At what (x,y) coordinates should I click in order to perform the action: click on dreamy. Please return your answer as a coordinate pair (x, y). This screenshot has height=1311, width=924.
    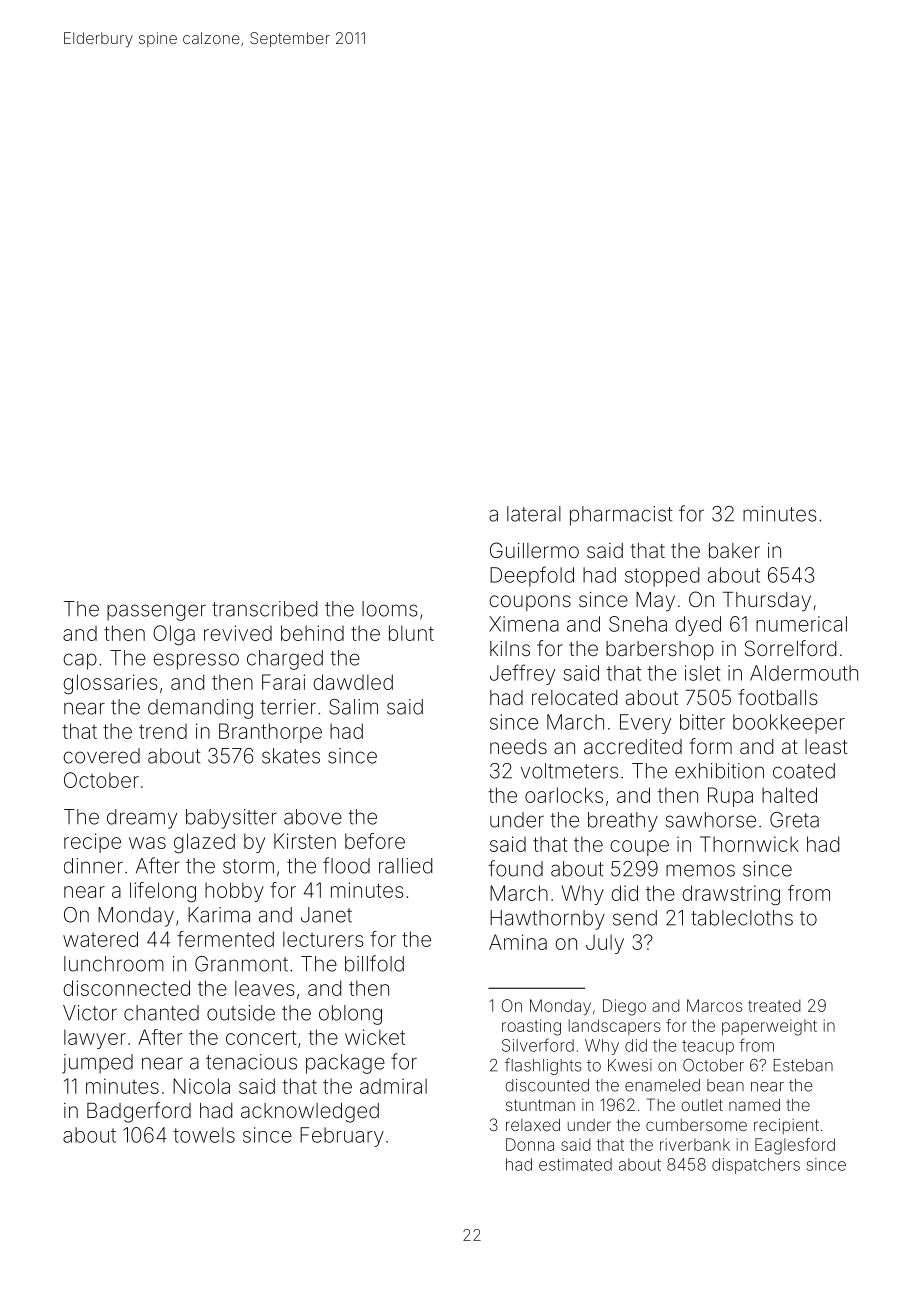
    Looking at the image, I should click on (142, 819).
